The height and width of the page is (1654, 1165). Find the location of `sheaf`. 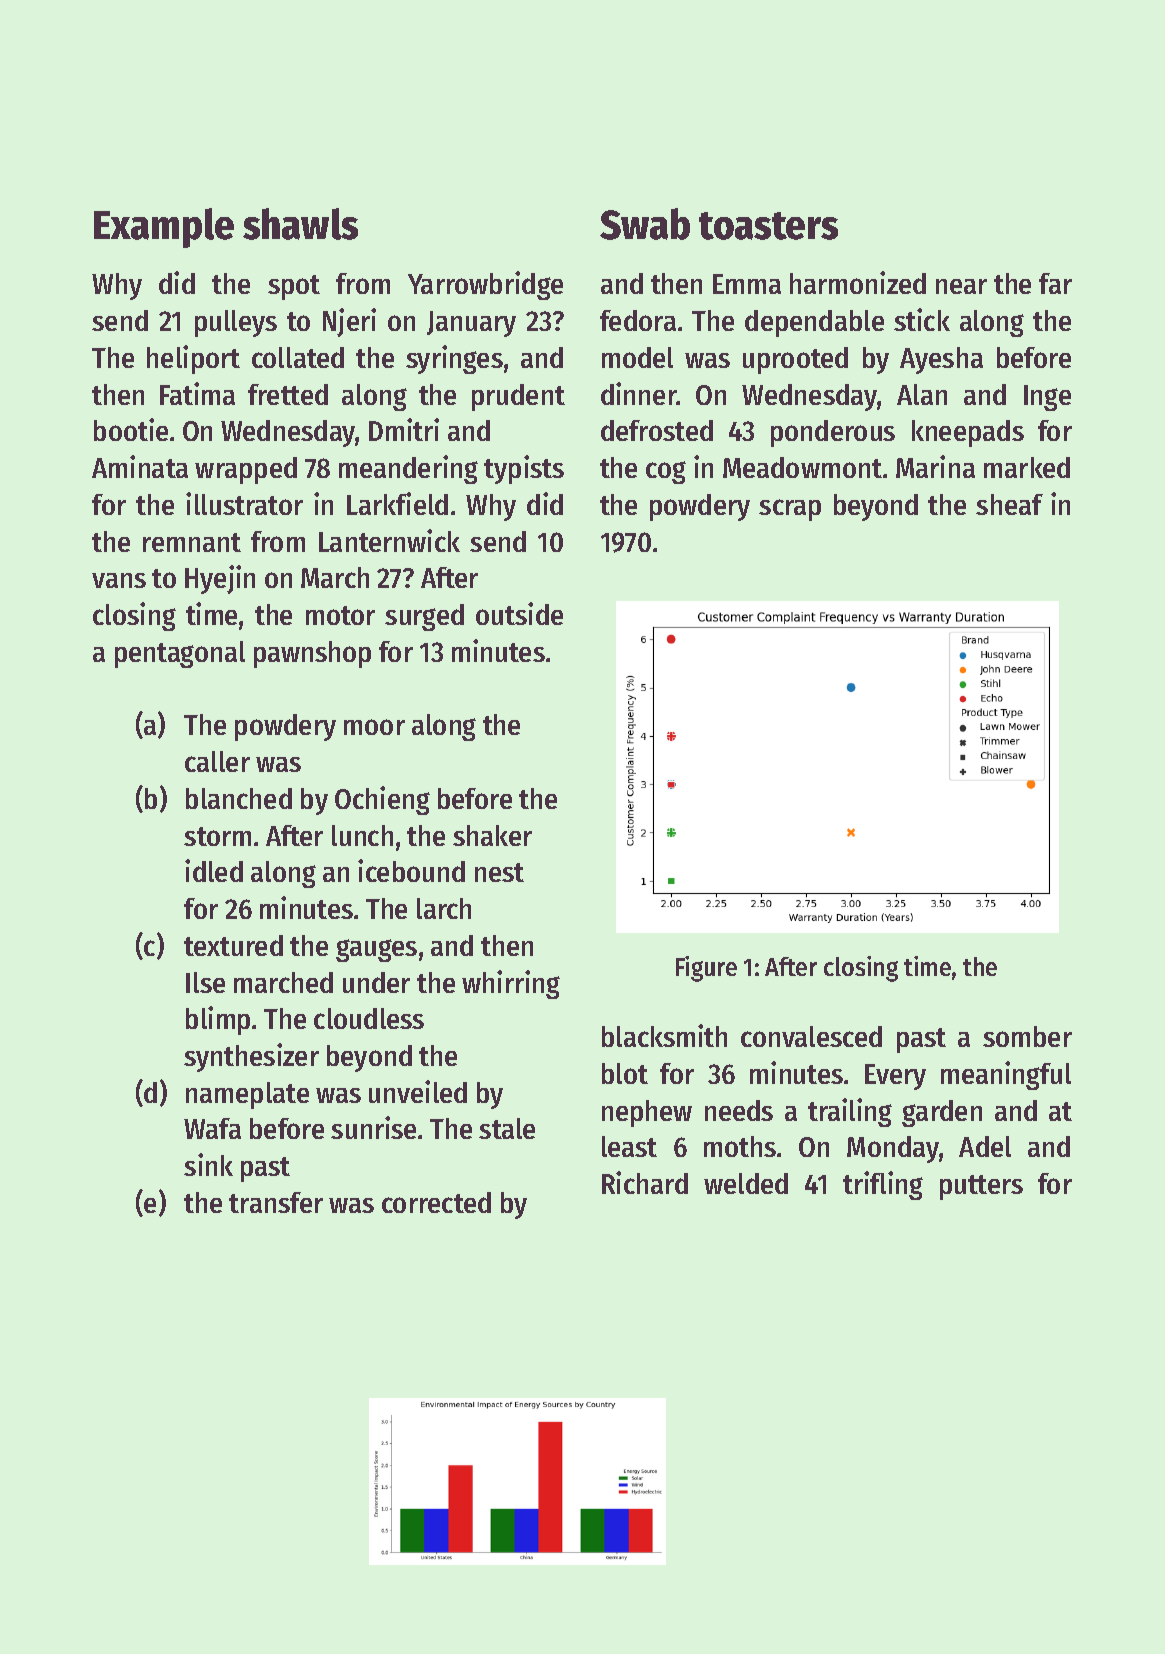

sheaf is located at coordinates (1009, 504).
